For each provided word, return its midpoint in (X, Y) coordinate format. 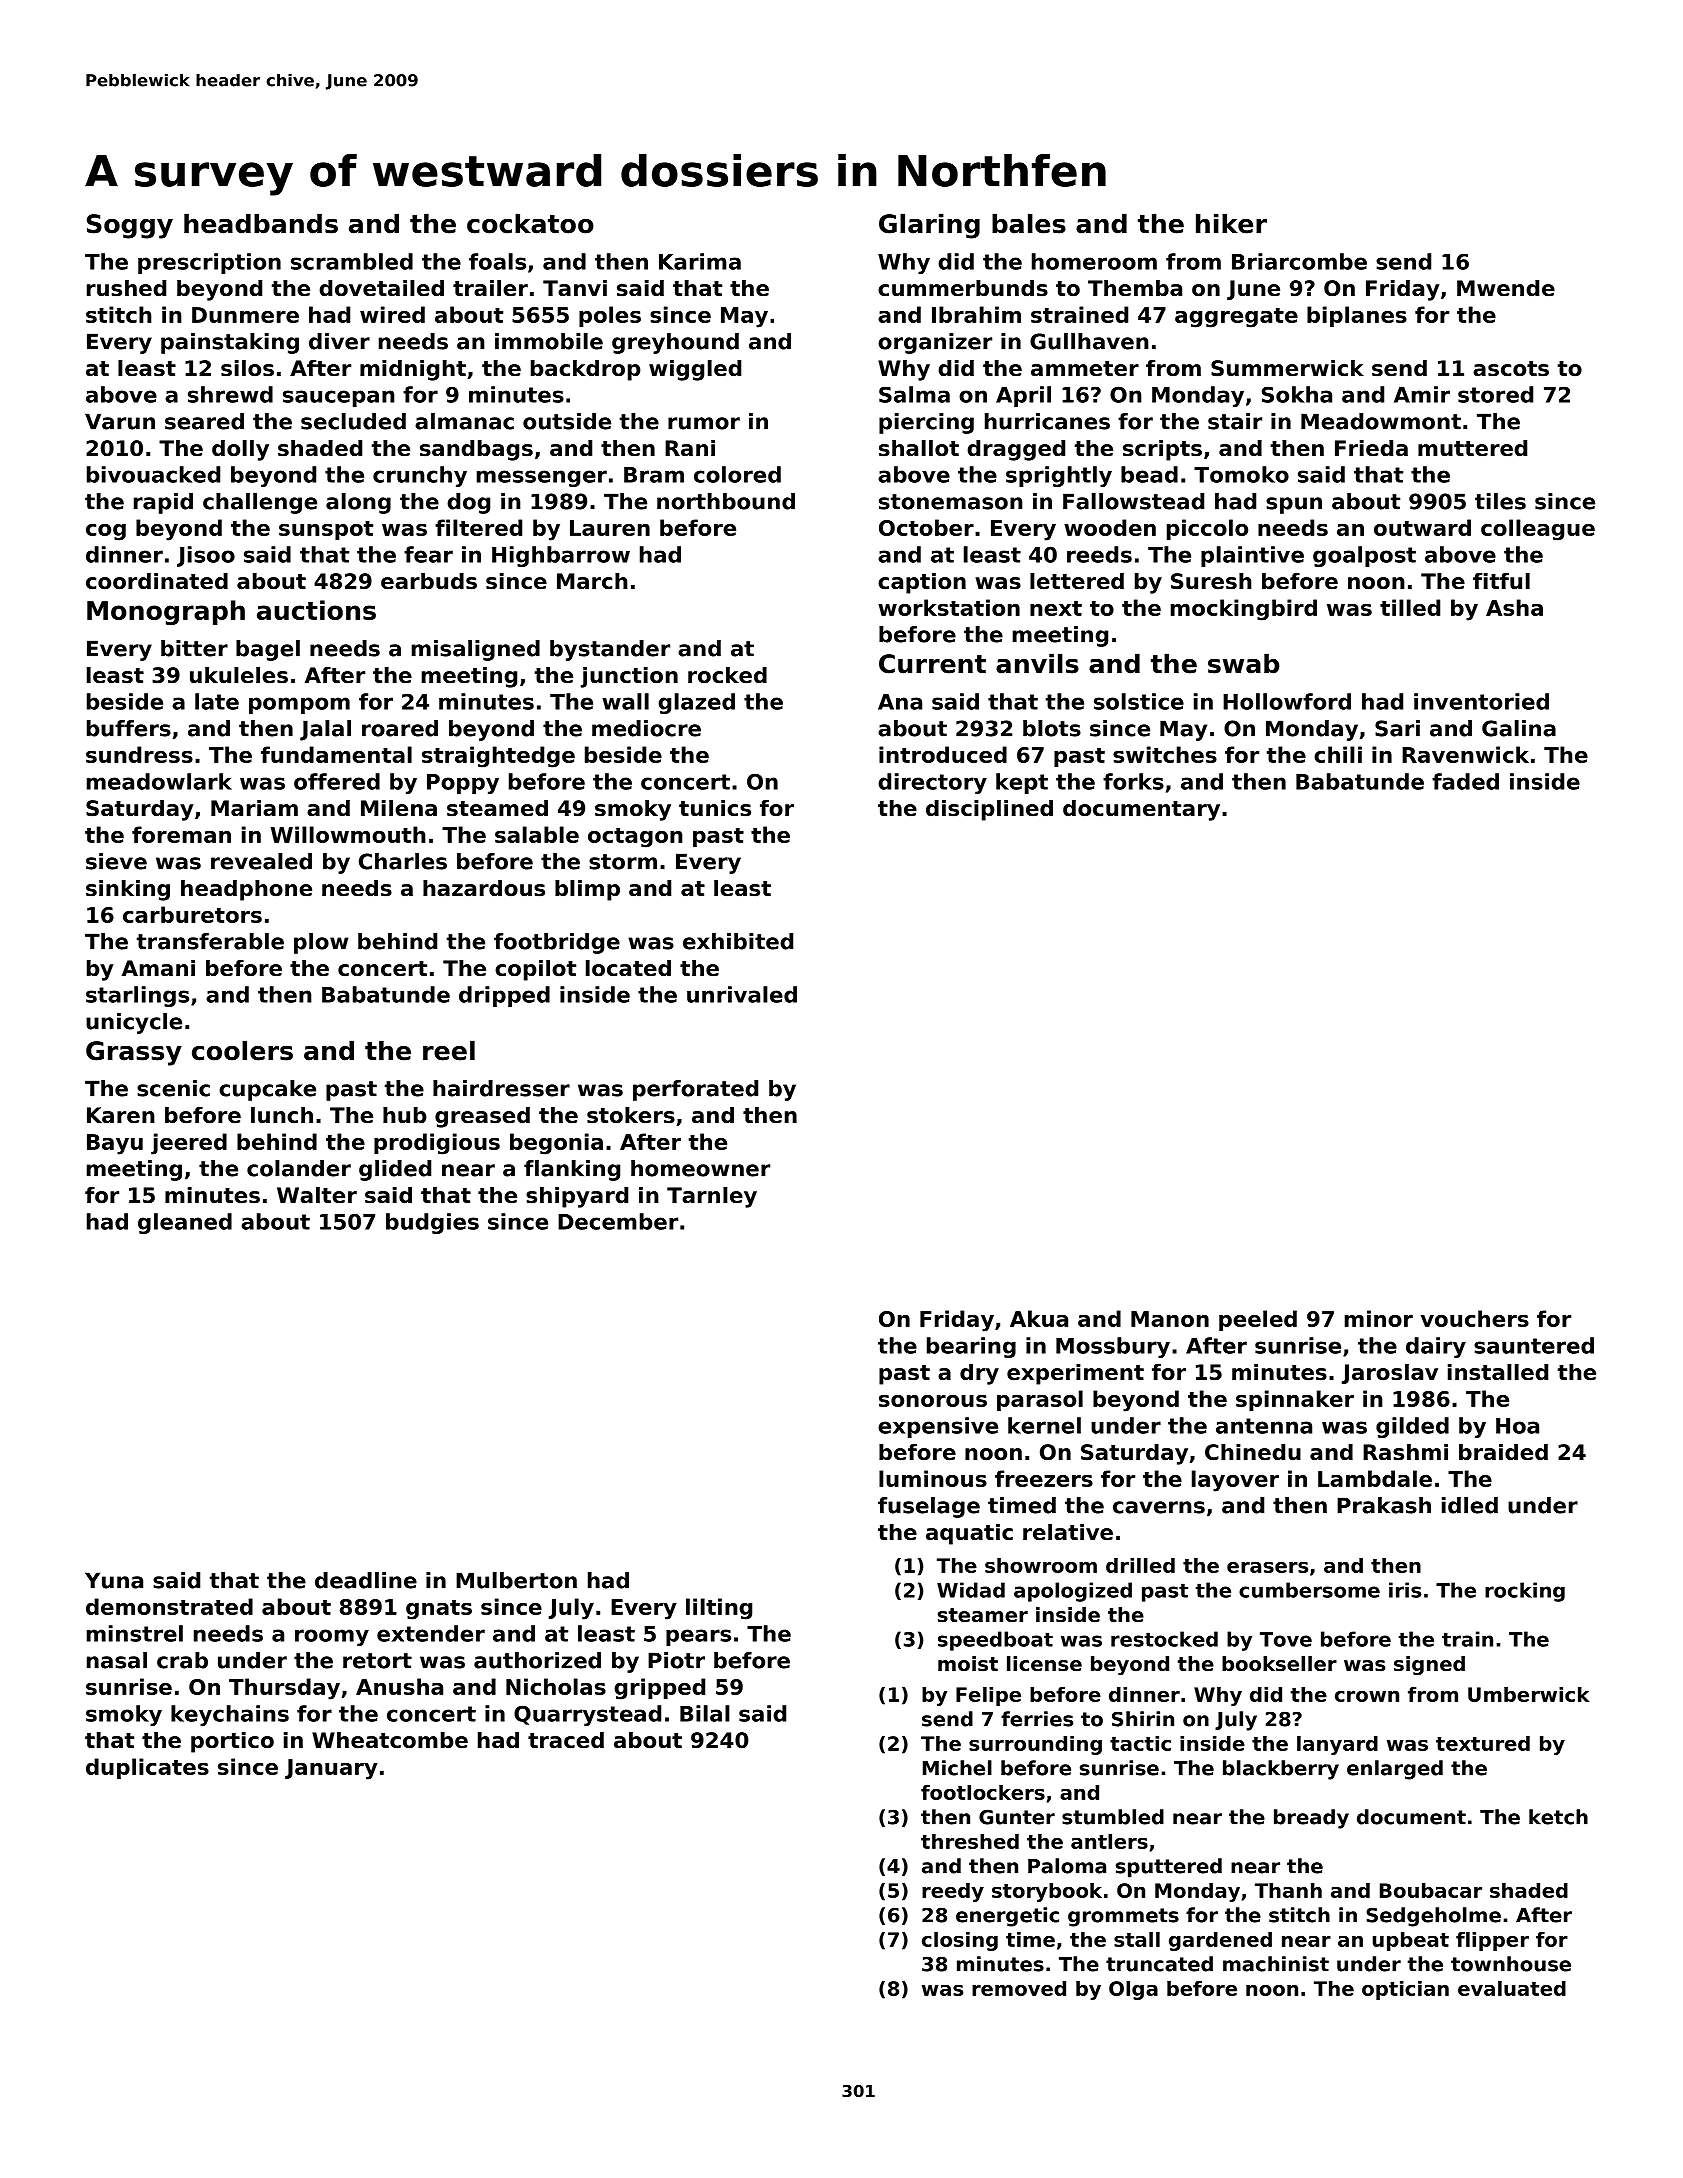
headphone (246, 890)
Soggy (130, 226)
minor (1379, 1318)
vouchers (1475, 1318)
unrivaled (742, 994)
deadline (366, 1580)
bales (1029, 223)
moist (968, 1664)
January (331, 1769)
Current (932, 664)
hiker (1231, 223)
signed (1429, 1665)
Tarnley (712, 1197)
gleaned (185, 1223)
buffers (129, 728)
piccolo (1207, 529)
